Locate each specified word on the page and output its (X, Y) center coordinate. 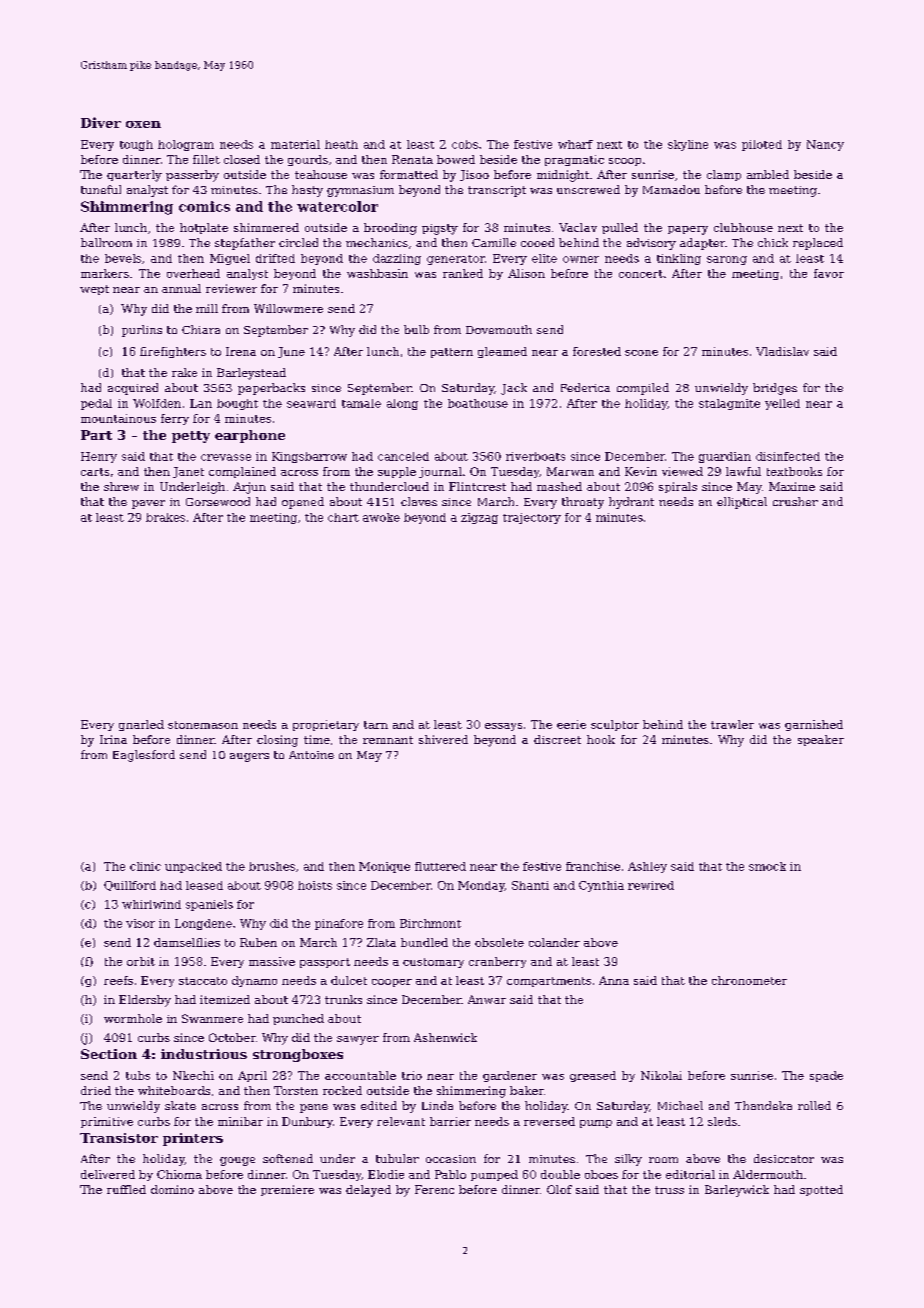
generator (456, 260)
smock (767, 866)
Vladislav (782, 351)
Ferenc (434, 1189)
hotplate (204, 228)
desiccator (784, 1158)
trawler (732, 724)
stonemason (203, 725)
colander (554, 942)
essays (503, 727)
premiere (287, 1190)
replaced (818, 244)
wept (94, 290)
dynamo (254, 981)
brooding (390, 229)
